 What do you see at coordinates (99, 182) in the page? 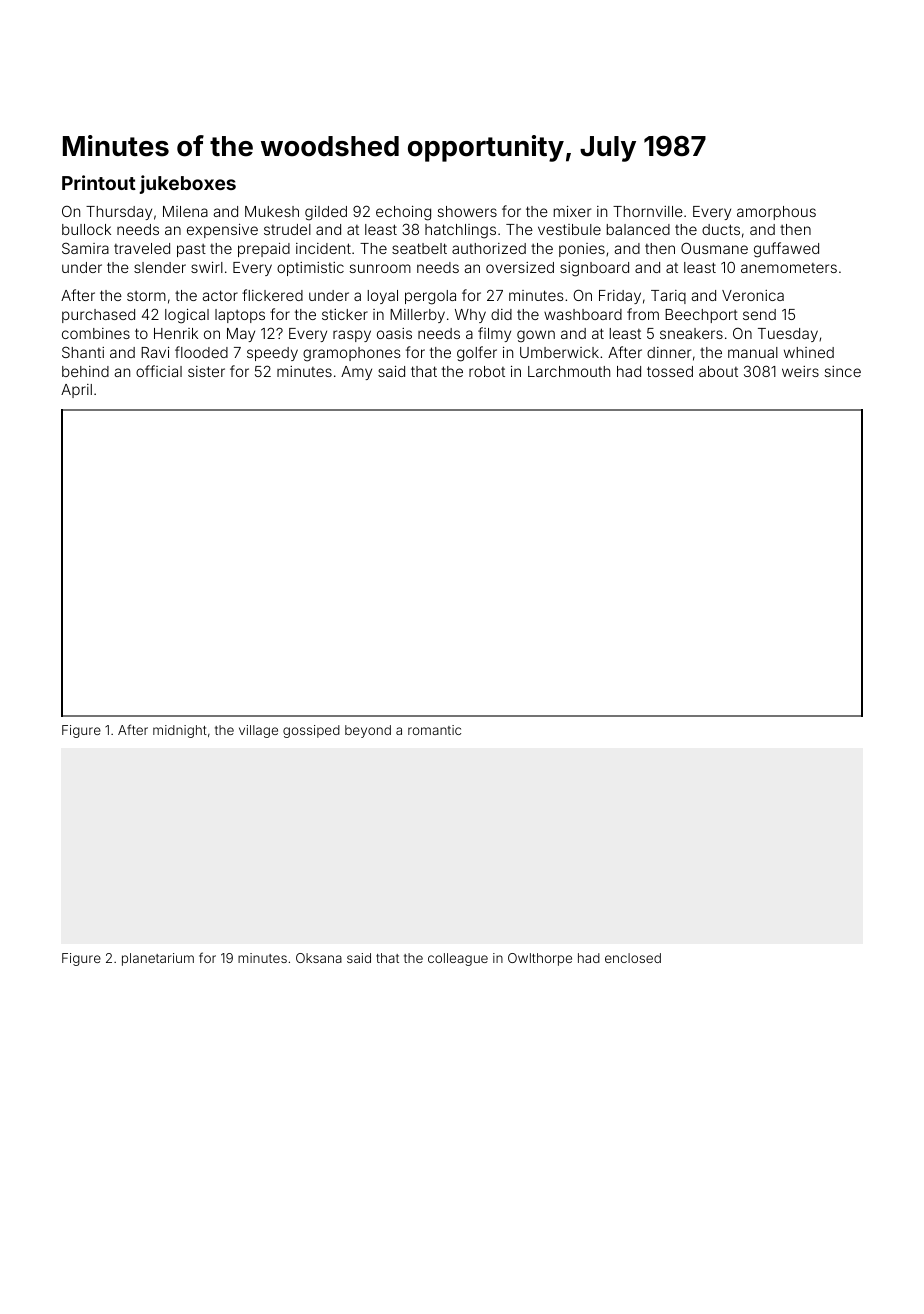
I see `Printout` at bounding box center [99, 182].
